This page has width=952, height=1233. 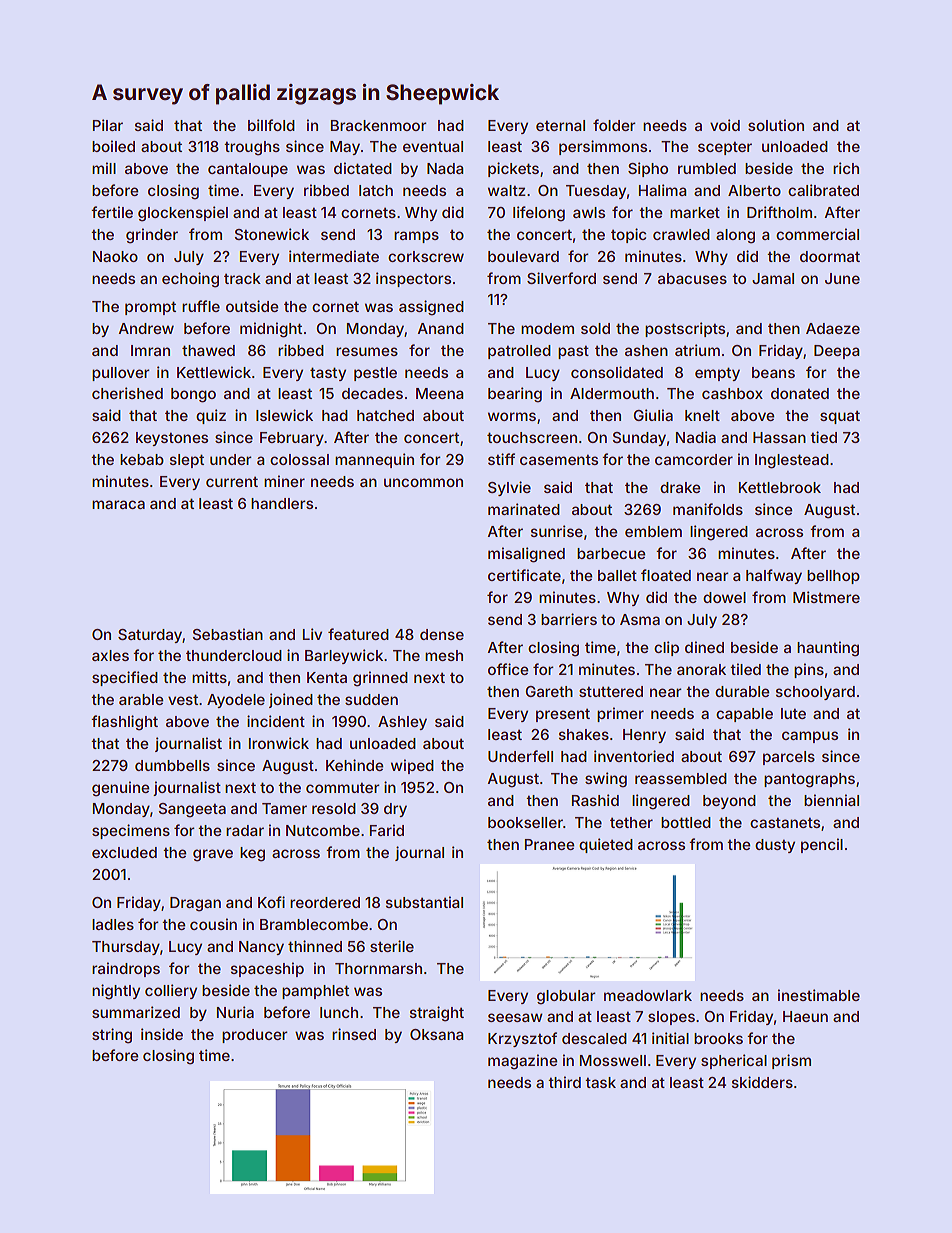 I want to click on maraca, so click(x=118, y=504).
